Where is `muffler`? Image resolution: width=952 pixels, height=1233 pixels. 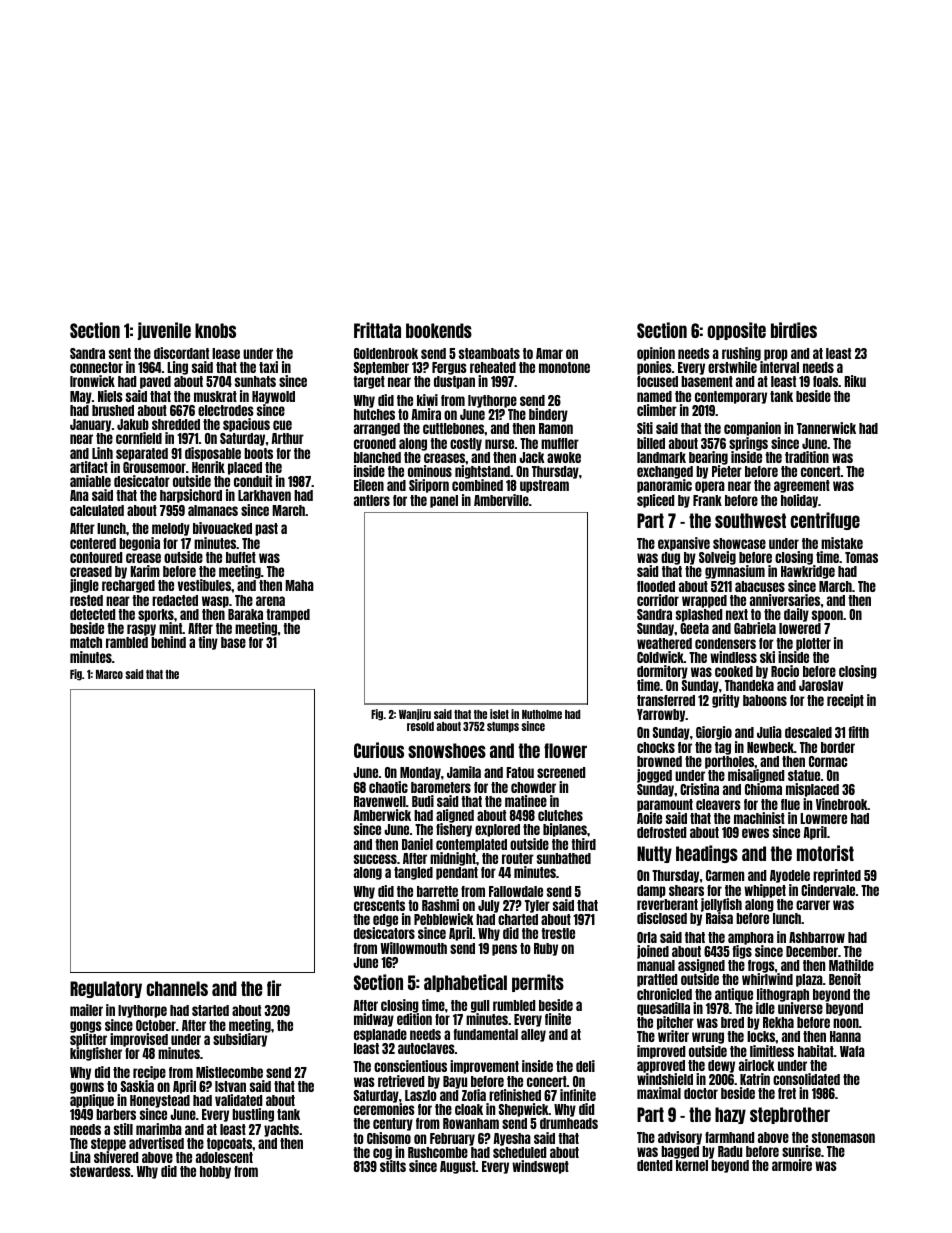 muffler is located at coordinates (560, 443).
